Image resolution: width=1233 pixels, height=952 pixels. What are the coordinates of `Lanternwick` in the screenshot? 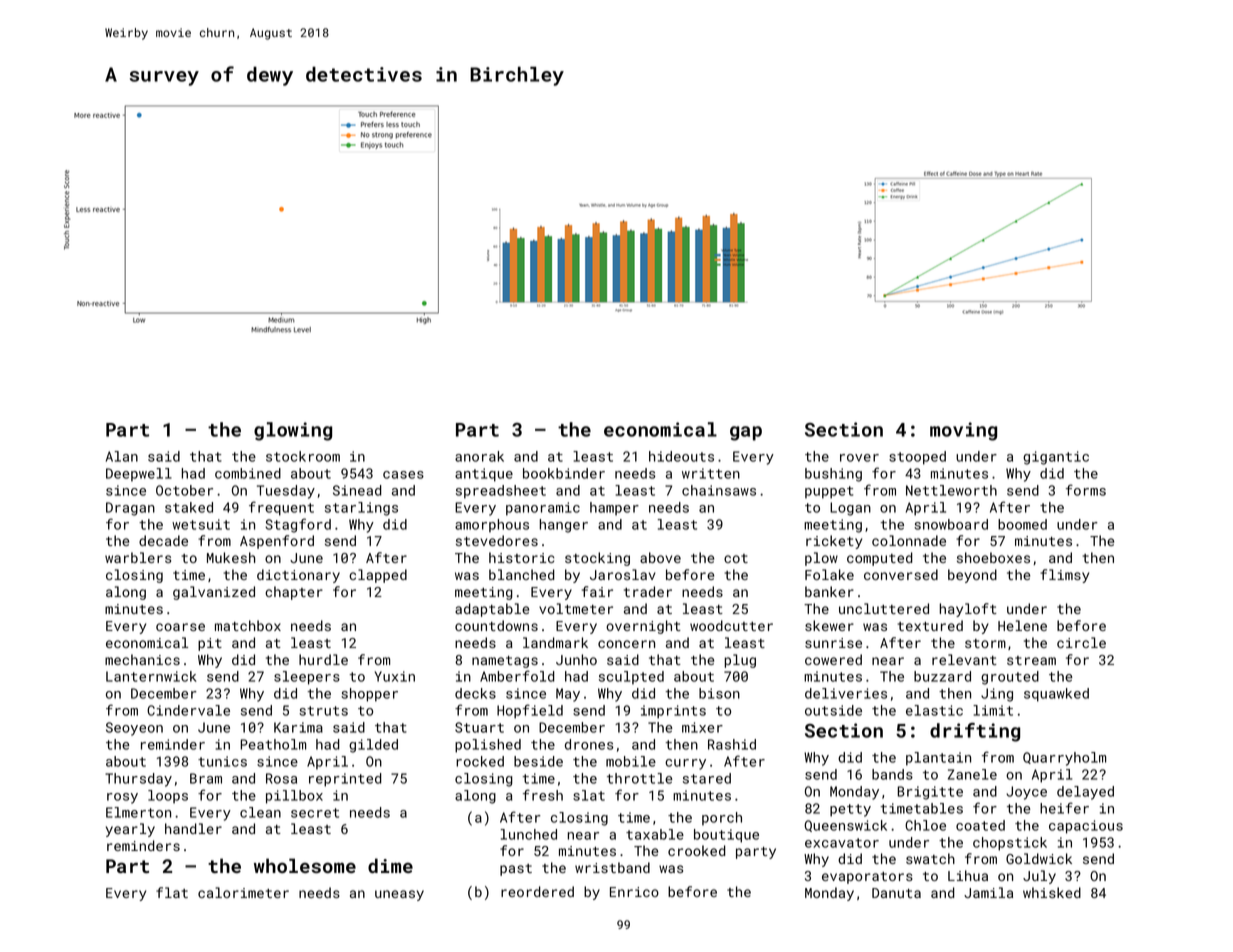 It's located at (151, 676).
